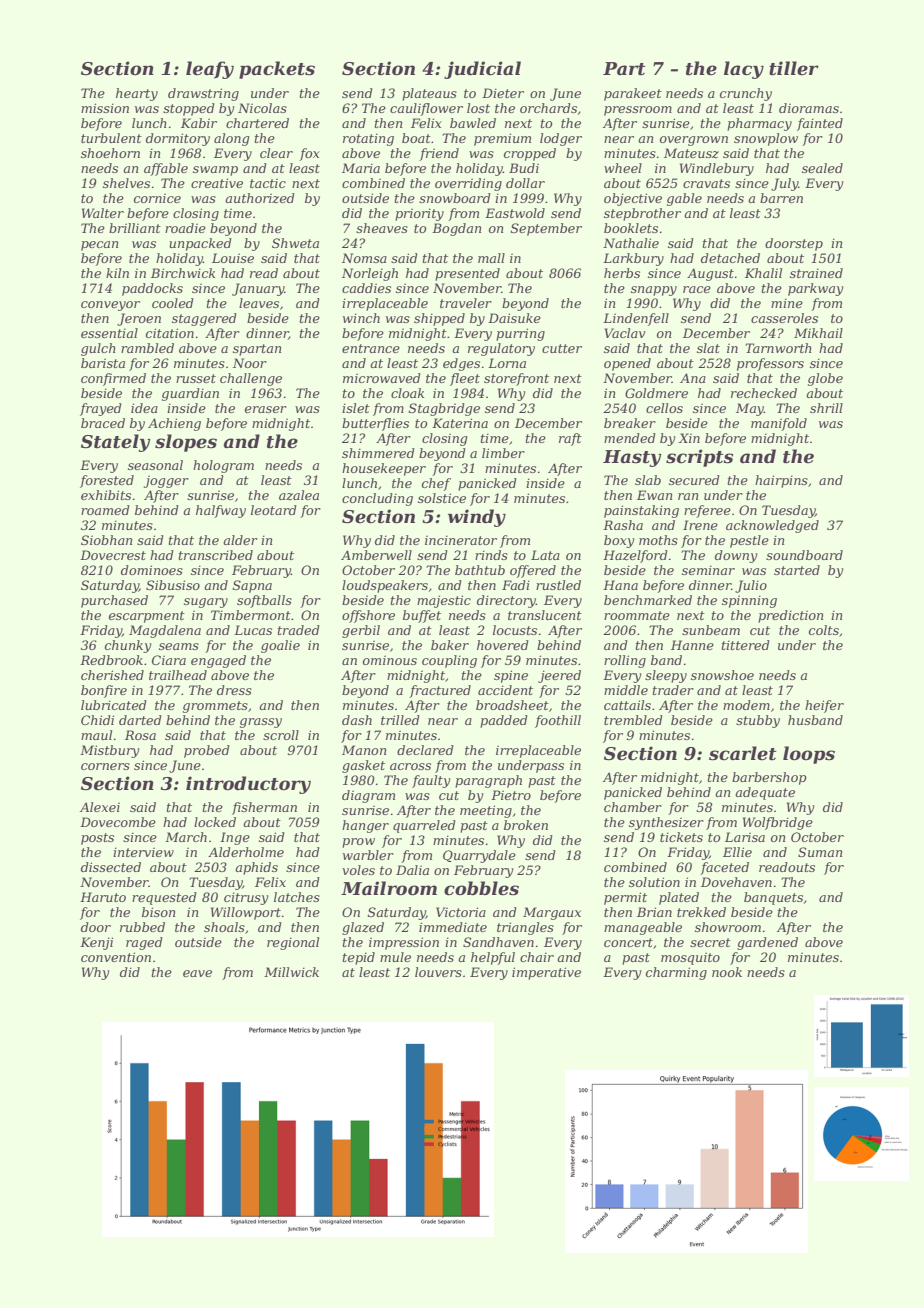  What do you see at coordinates (468, 184) in the document?
I see `overriding` at bounding box center [468, 184].
